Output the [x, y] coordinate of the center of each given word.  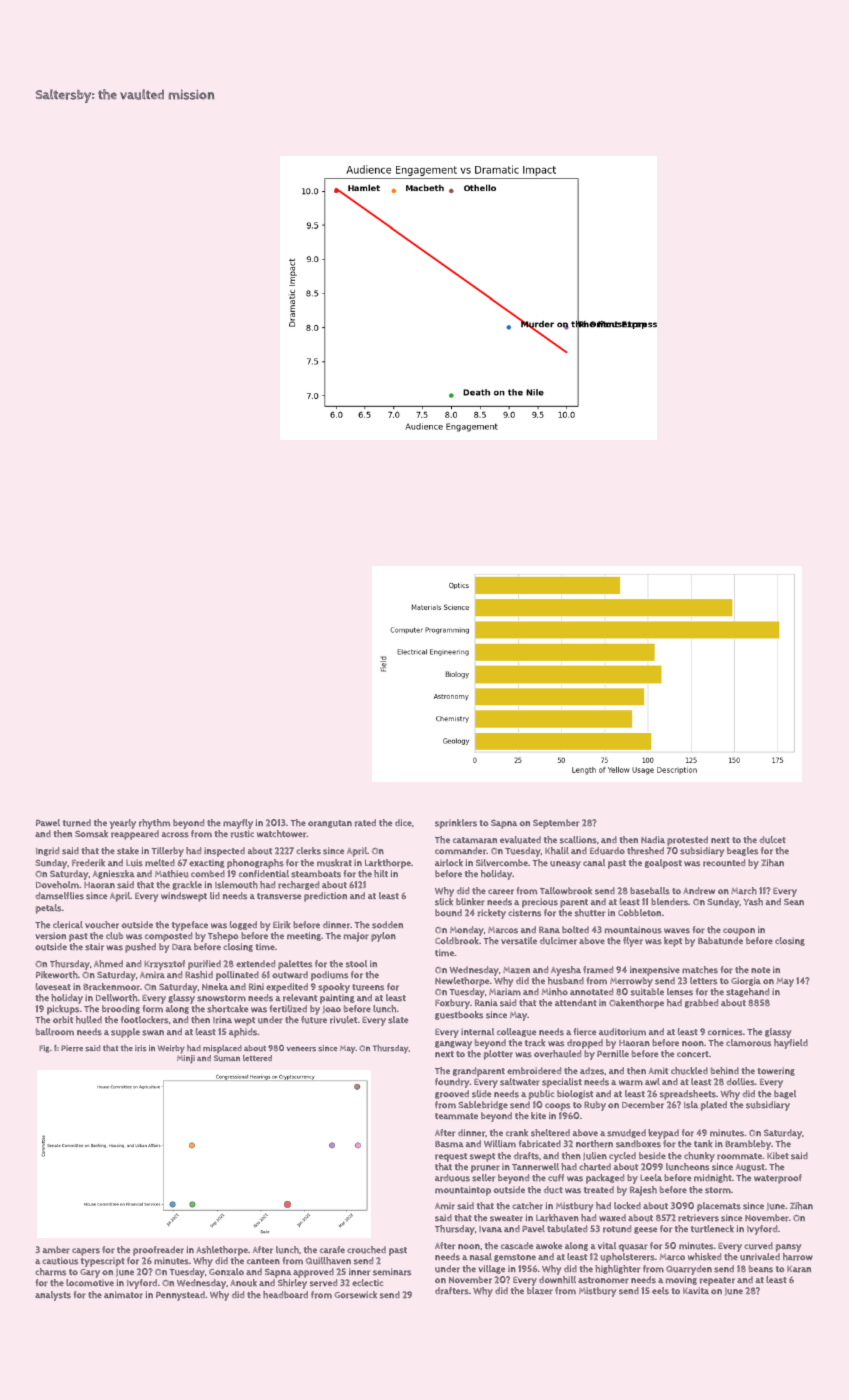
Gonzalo [226, 1272]
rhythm [154, 824]
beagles [742, 851]
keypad [663, 1134]
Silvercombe [502, 863]
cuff [556, 1178]
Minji [186, 1059]
